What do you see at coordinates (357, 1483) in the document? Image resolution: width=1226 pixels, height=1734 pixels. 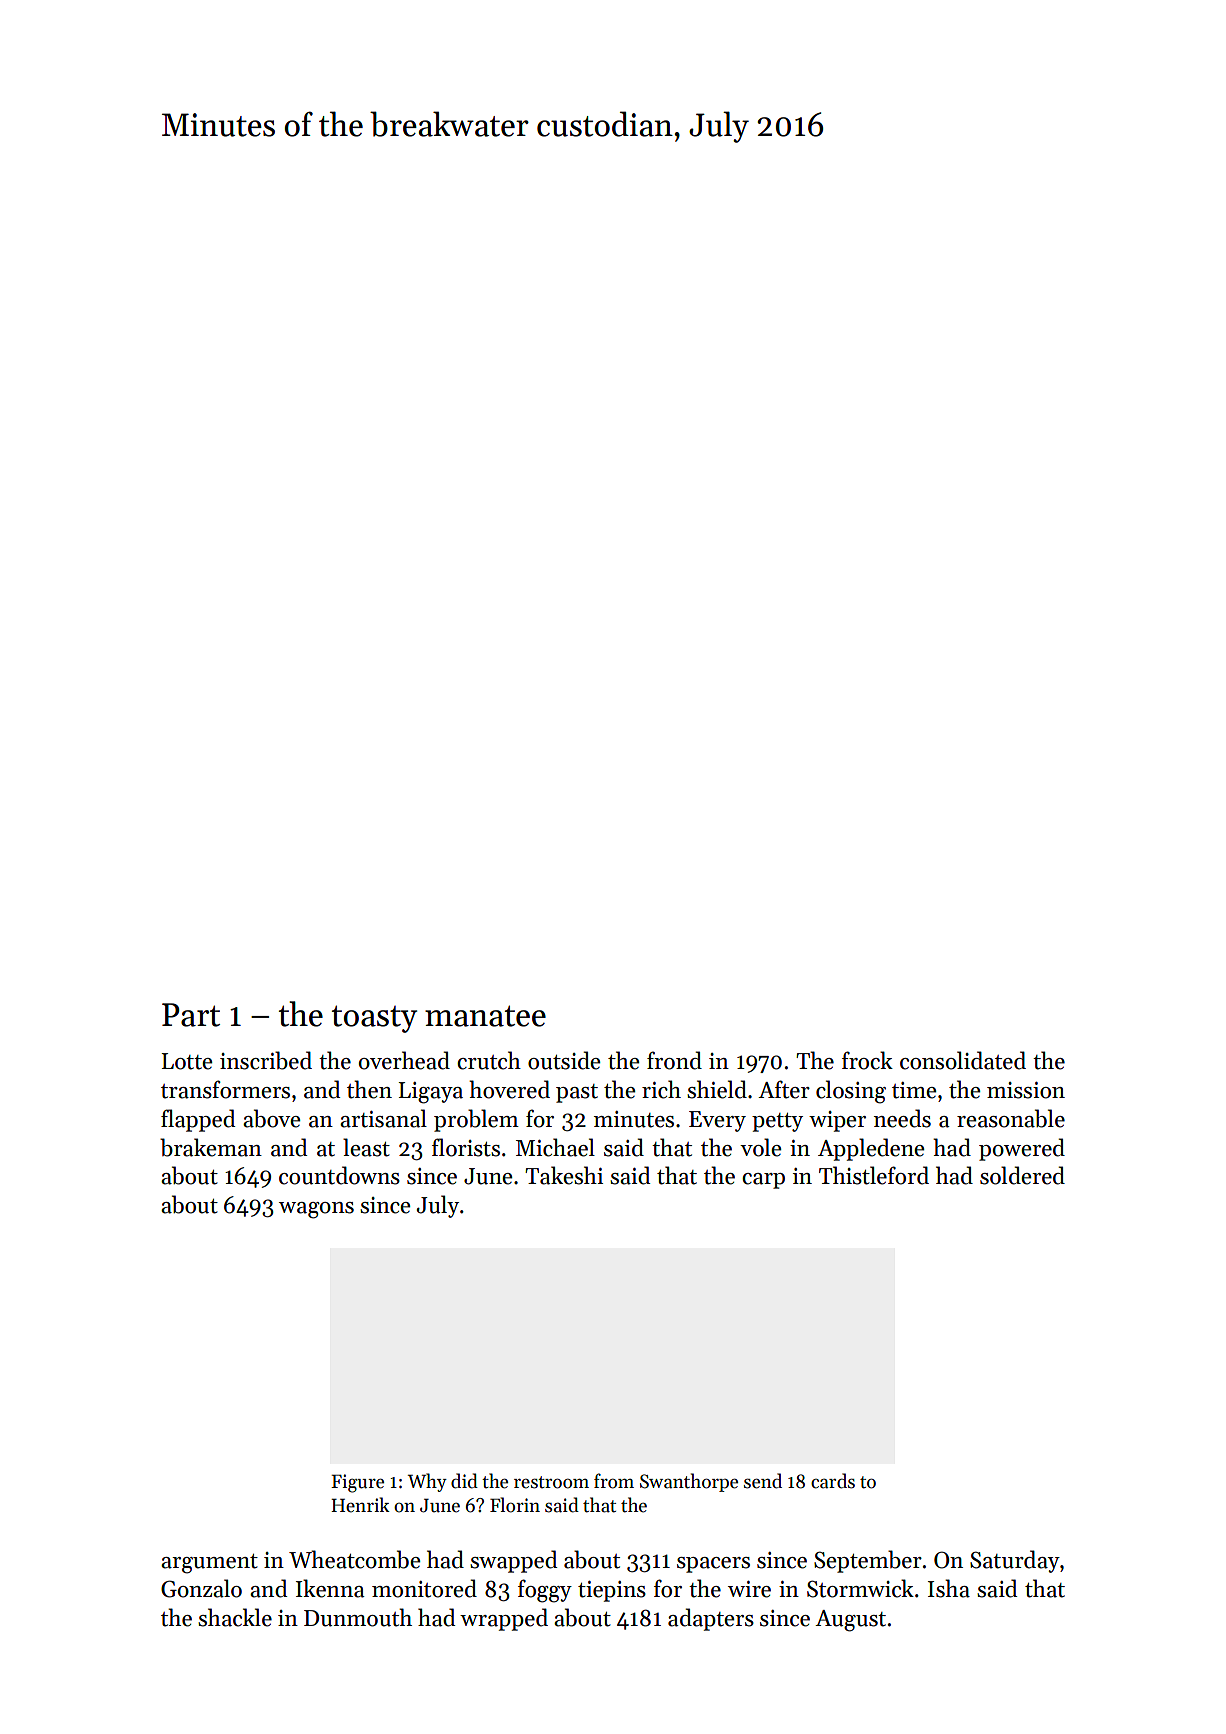 I see `Figure` at bounding box center [357, 1483].
